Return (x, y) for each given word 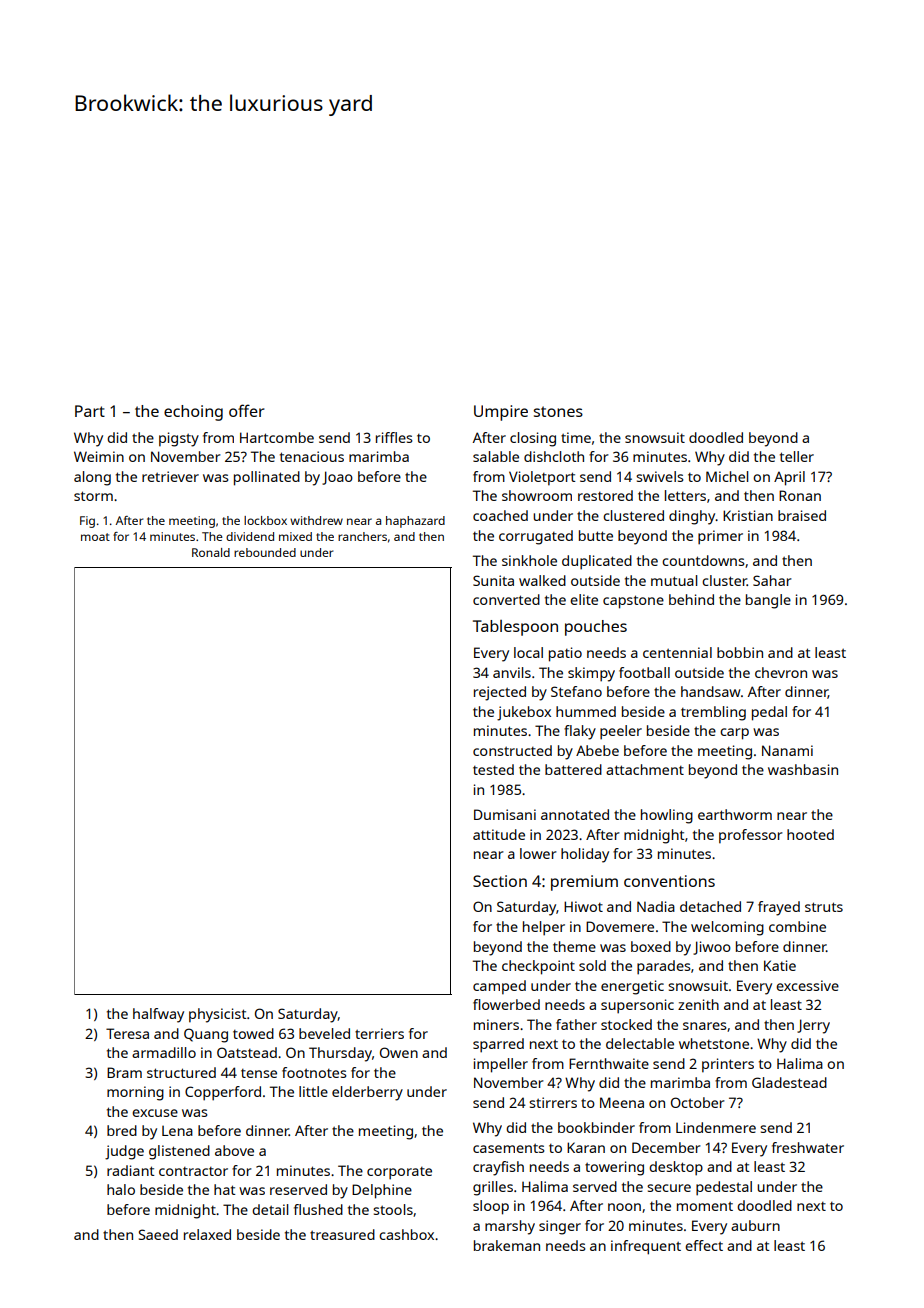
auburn (755, 1225)
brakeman (507, 1245)
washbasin (803, 769)
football (644, 672)
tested (493, 769)
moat (95, 537)
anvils (512, 672)
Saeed (158, 1234)
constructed (512, 750)
